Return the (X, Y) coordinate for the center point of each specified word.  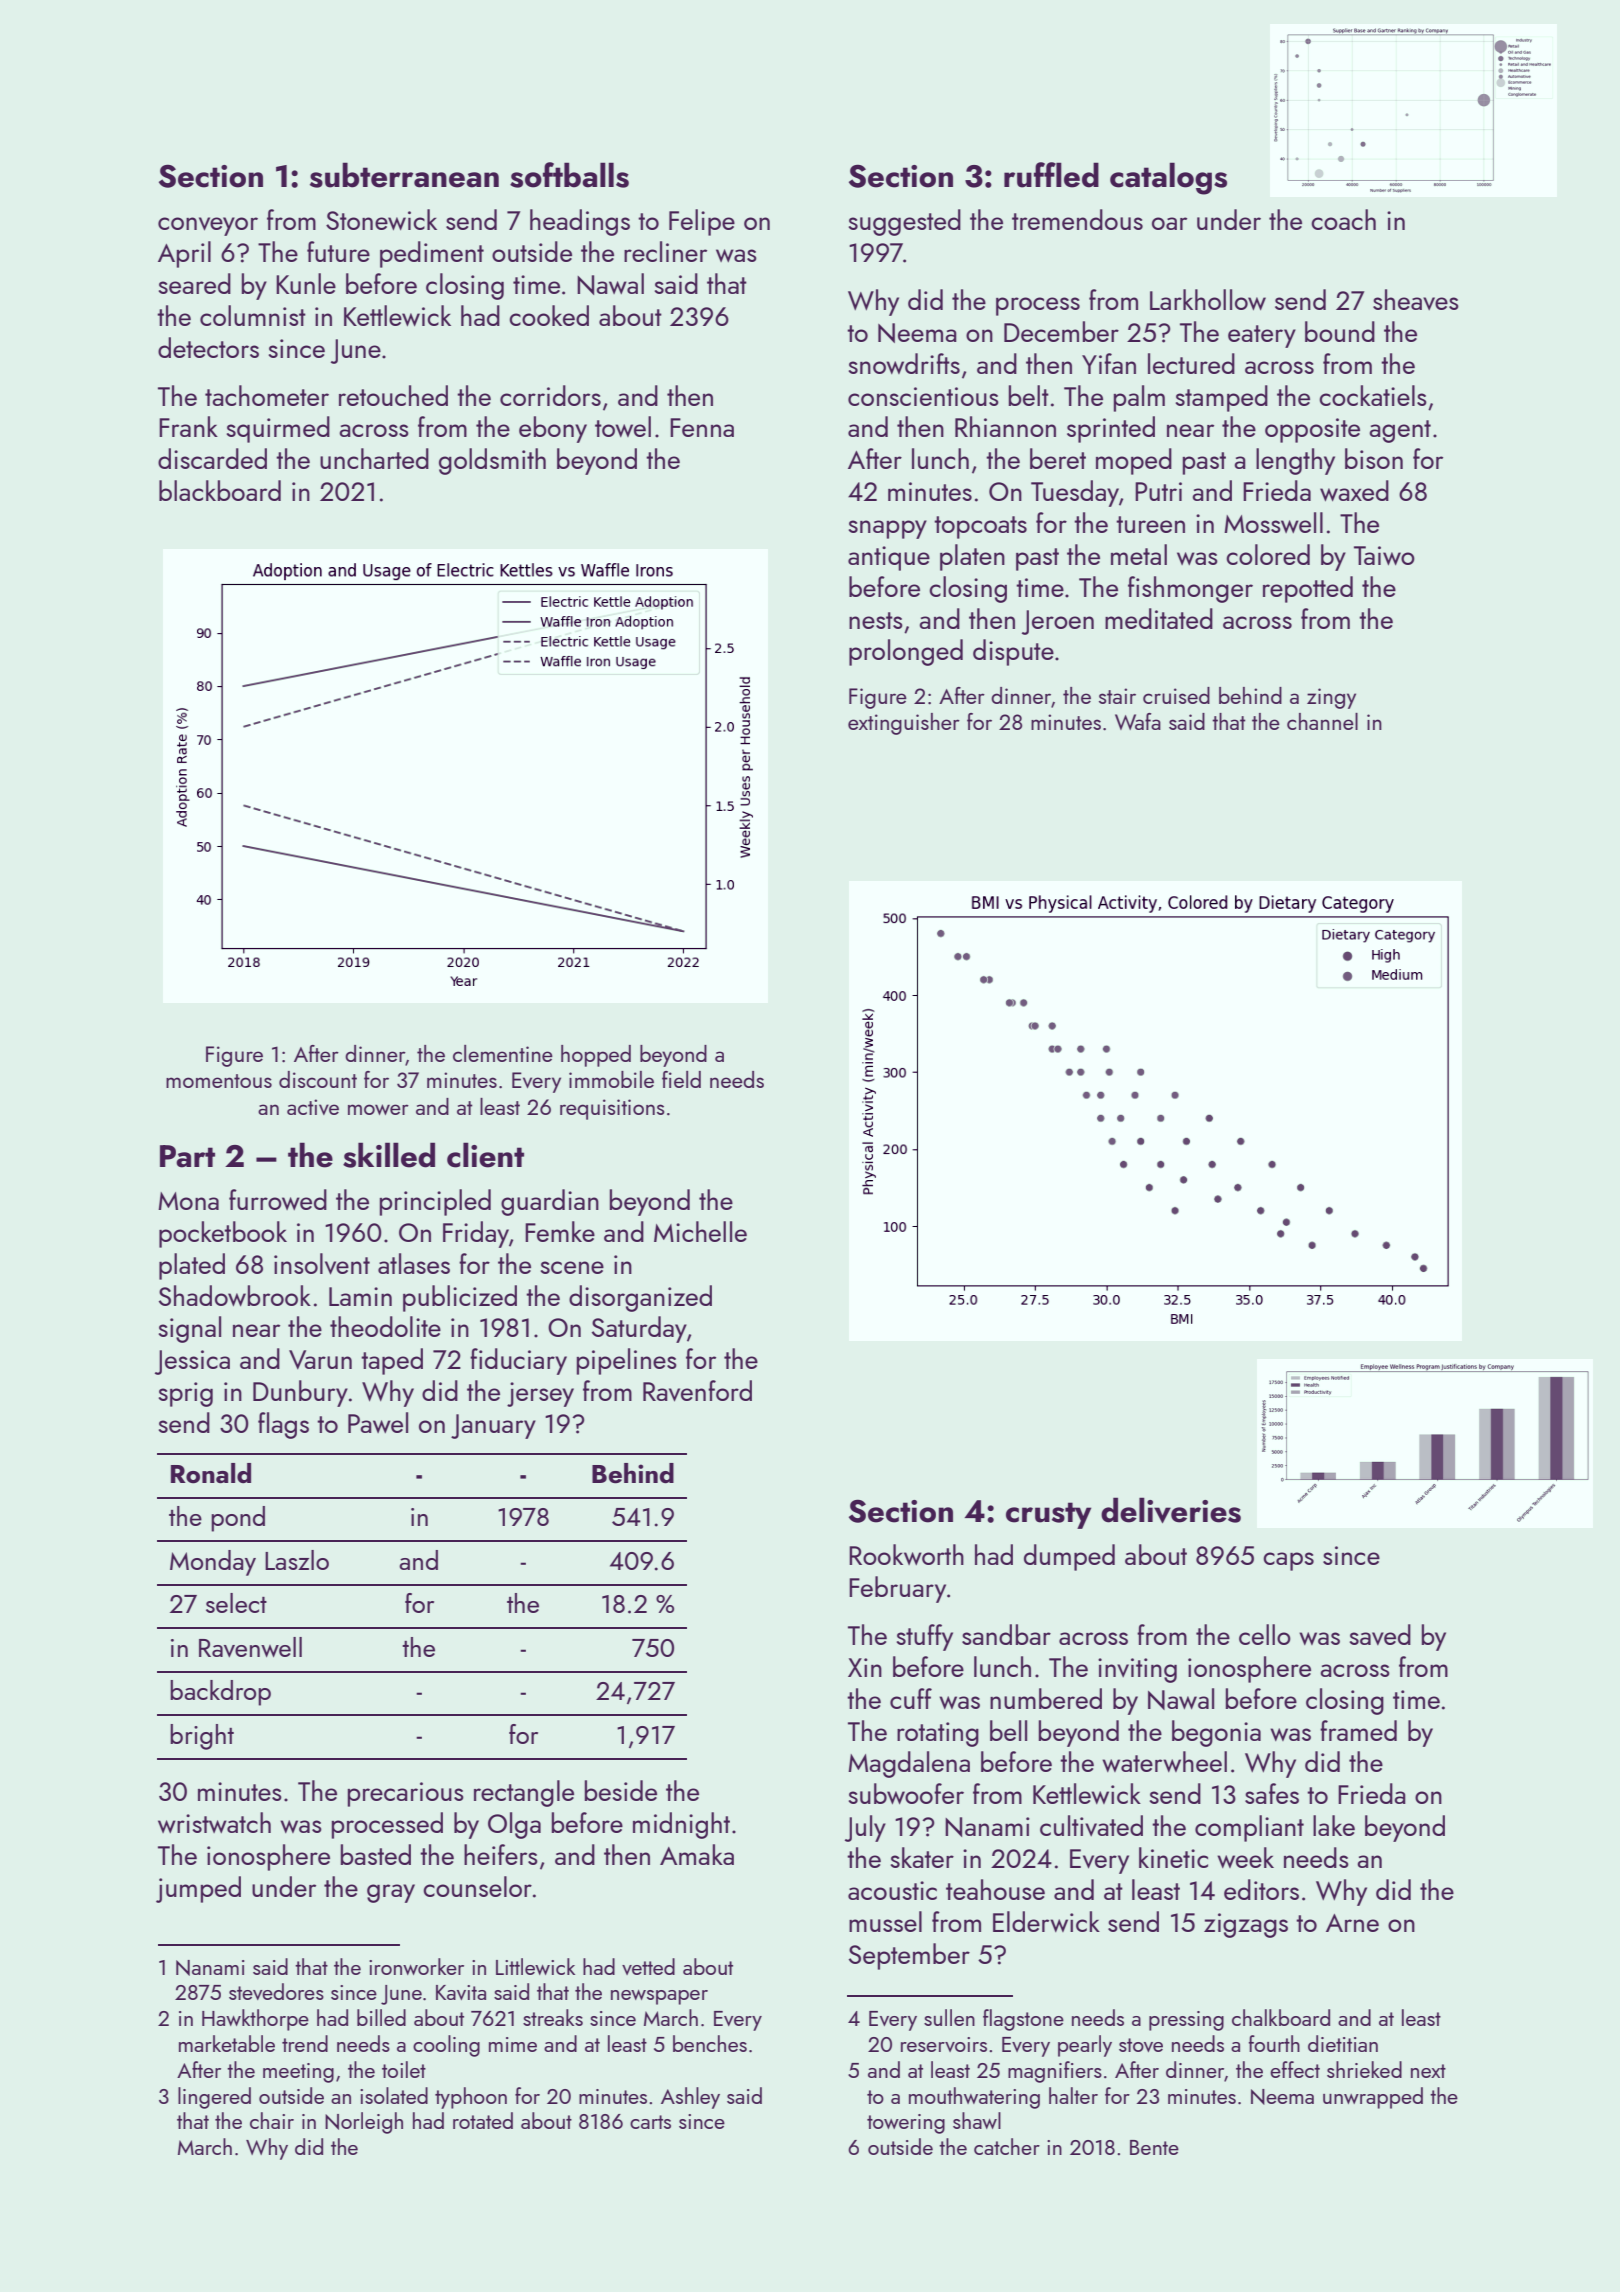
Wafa (1138, 721)
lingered (214, 2098)
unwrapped (1373, 2098)
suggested (905, 222)
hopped (596, 1056)
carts (650, 2122)
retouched (393, 395)
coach (1343, 219)
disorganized (640, 1298)
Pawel (378, 1422)
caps (1288, 1561)
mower (378, 1109)
